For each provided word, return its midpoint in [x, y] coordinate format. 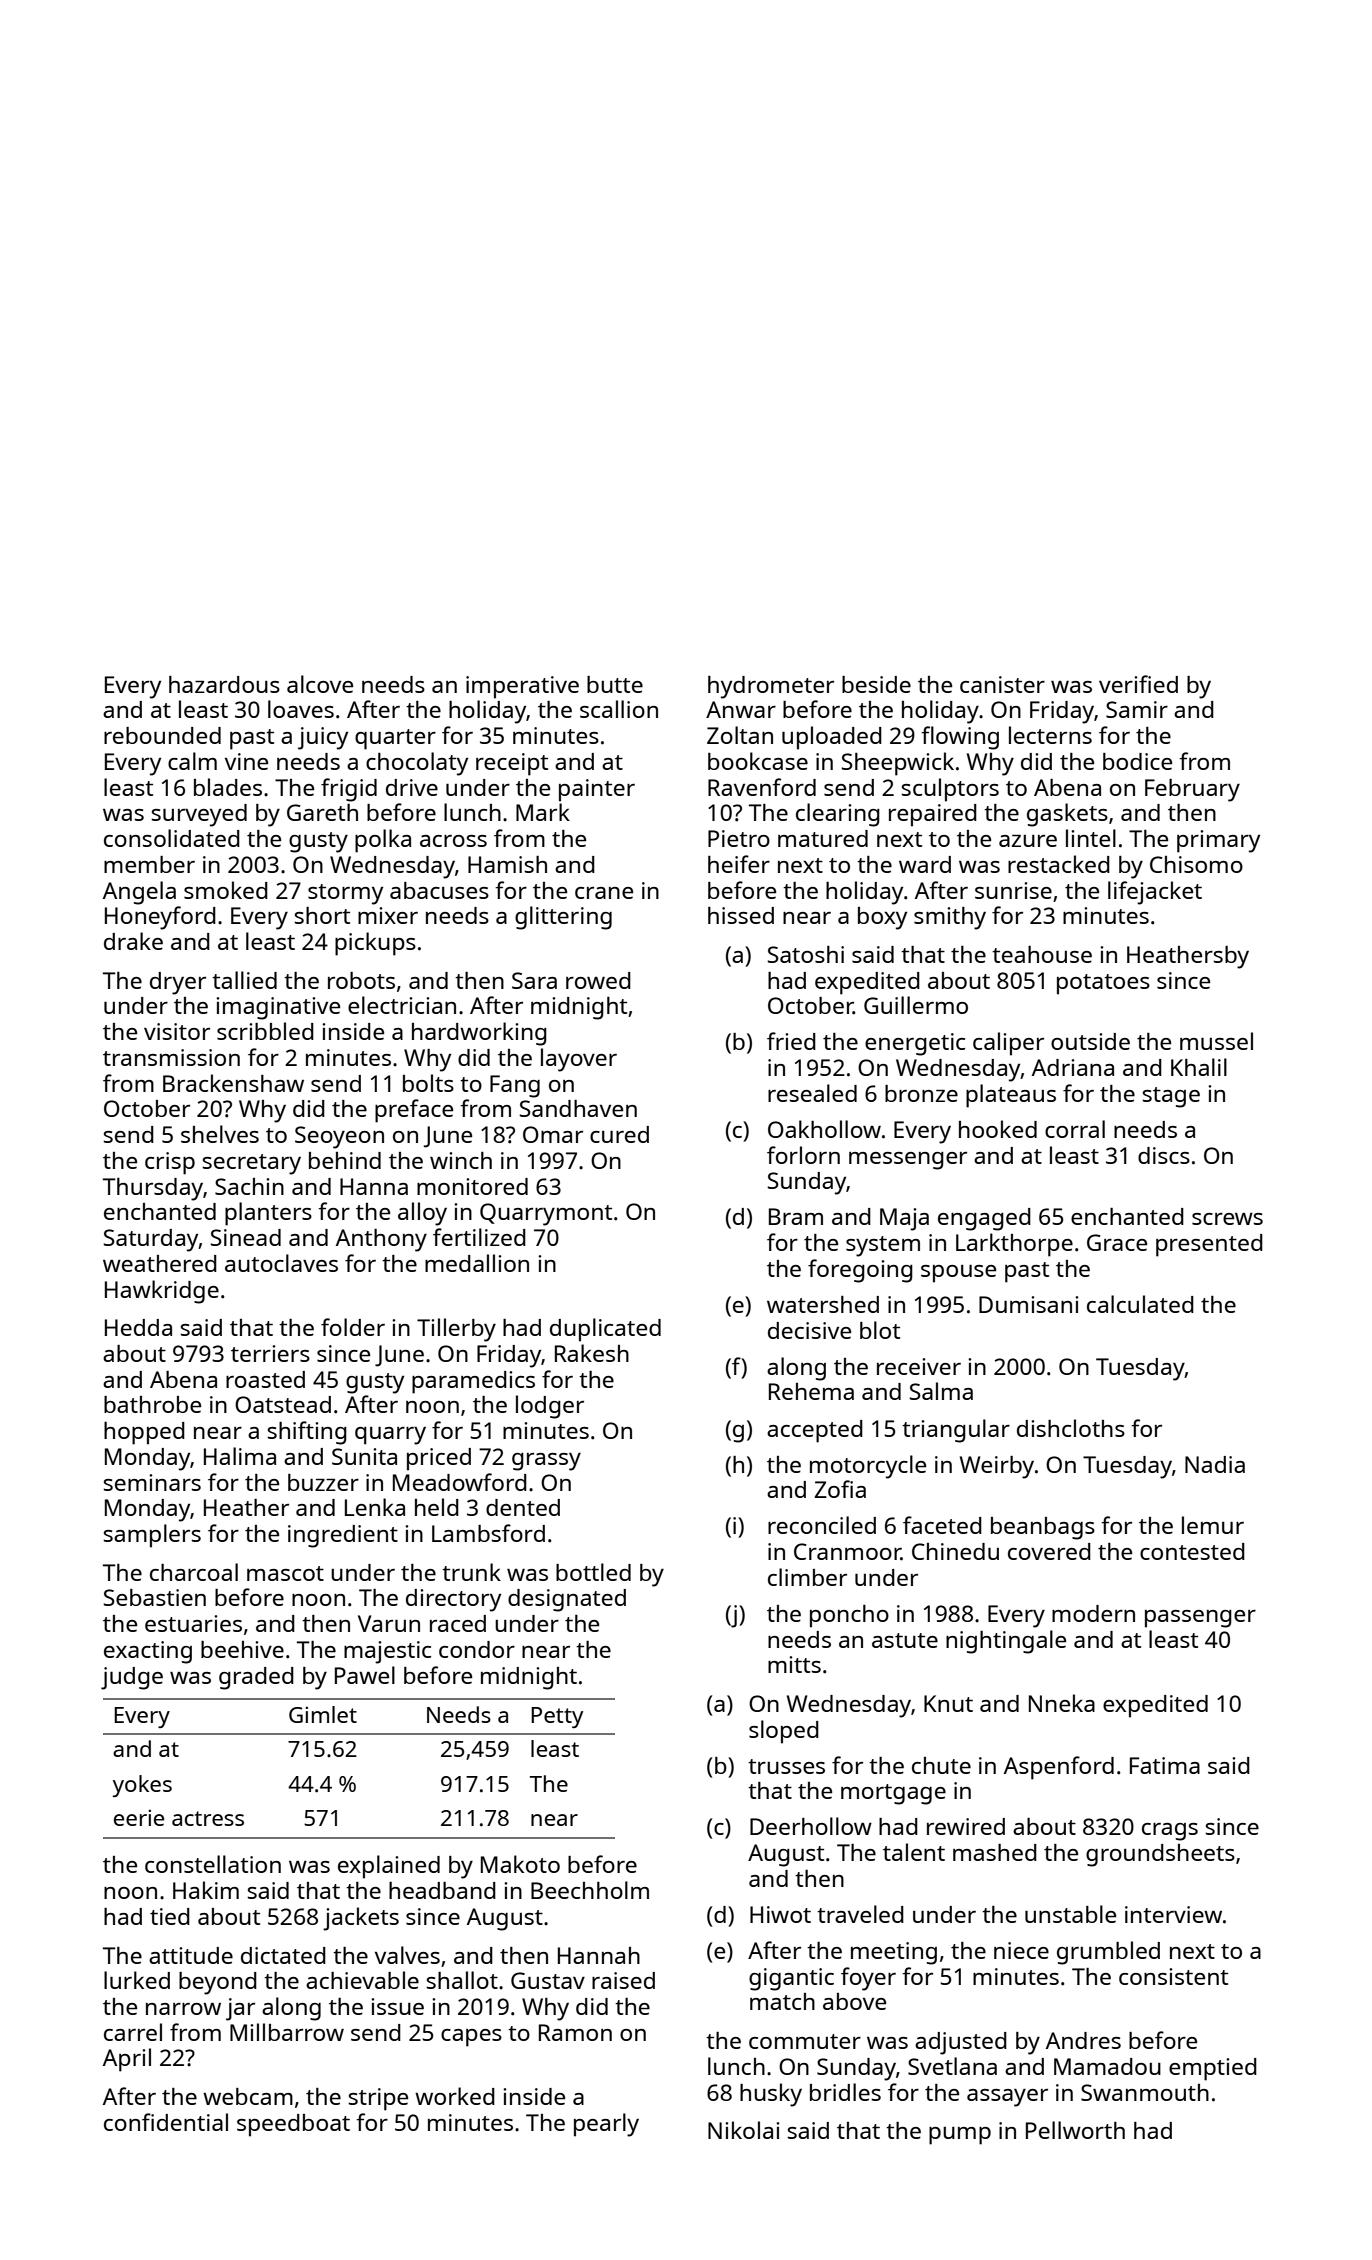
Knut [948, 1703]
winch [461, 1160]
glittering [563, 918]
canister [1002, 684]
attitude [191, 1955]
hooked [998, 1129]
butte [615, 684]
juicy [323, 738]
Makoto [520, 1864]
